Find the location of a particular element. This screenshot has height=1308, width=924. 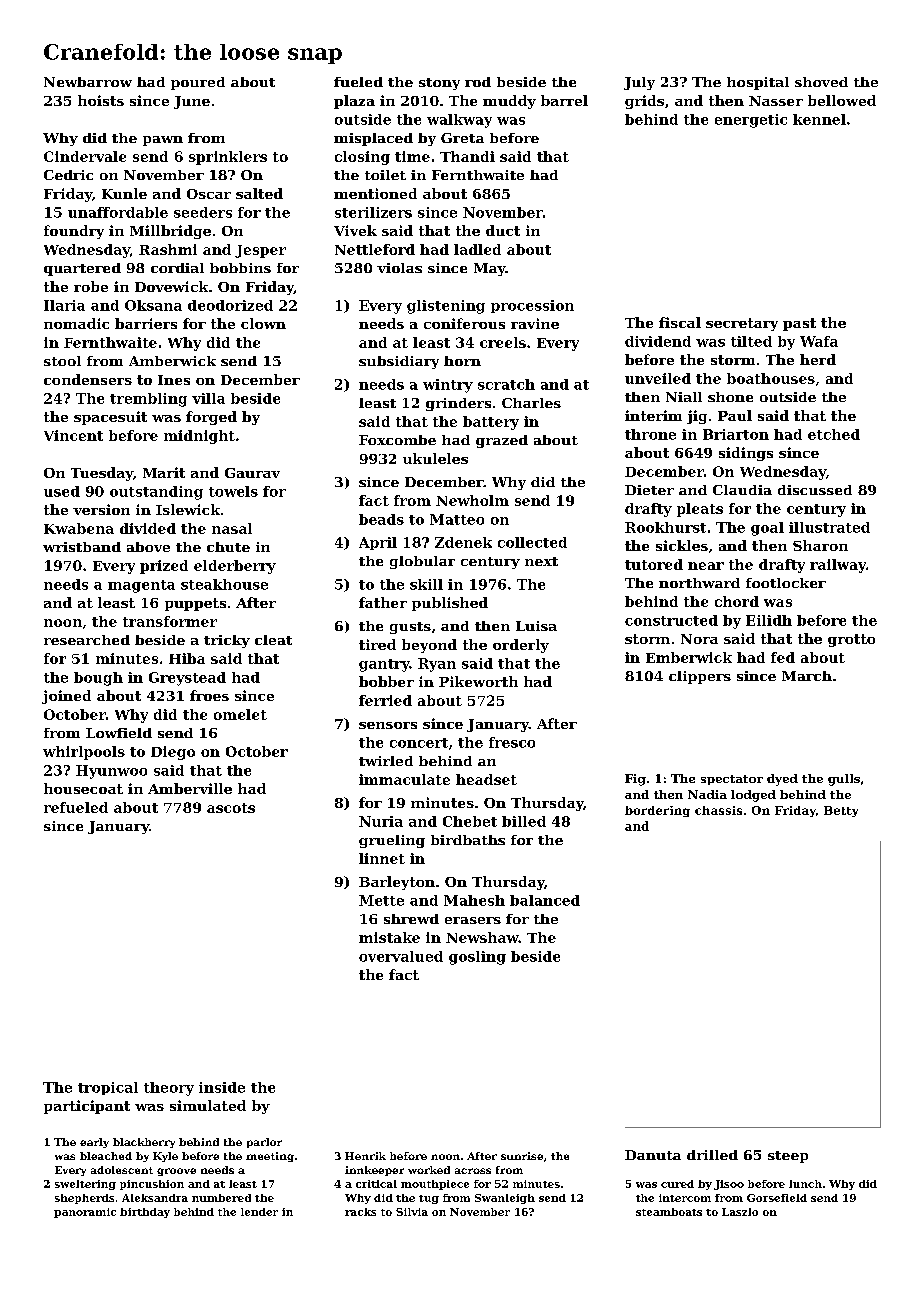

Cindervale is located at coordinates (85, 156).
